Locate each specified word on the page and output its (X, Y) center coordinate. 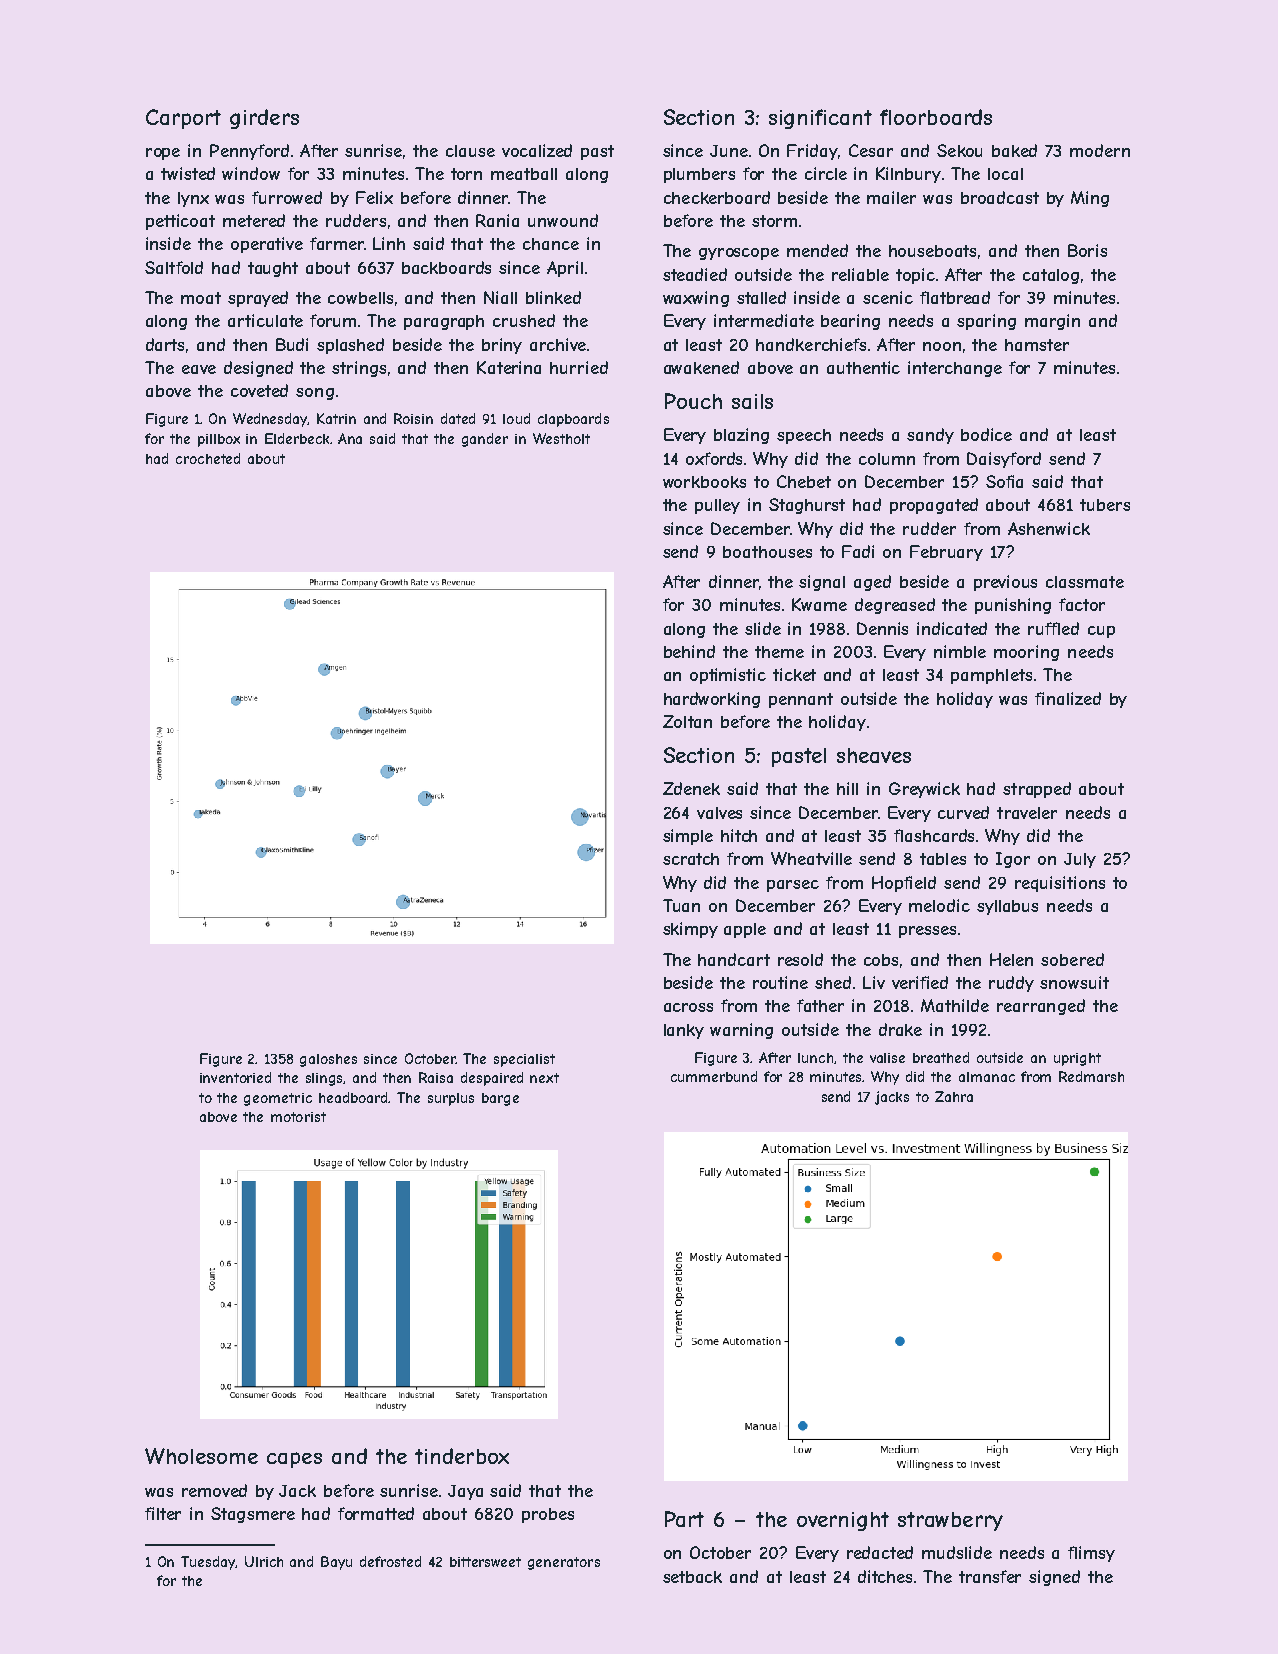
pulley (717, 506)
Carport (183, 119)
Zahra (954, 1096)
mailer (891, 197)
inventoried (235, 1077)
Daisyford (1004, 460)
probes (548, 1515)
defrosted (390, 1561)
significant (820, 119)
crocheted (208, 458)
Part (684, 1519)
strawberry (950, 1521)
